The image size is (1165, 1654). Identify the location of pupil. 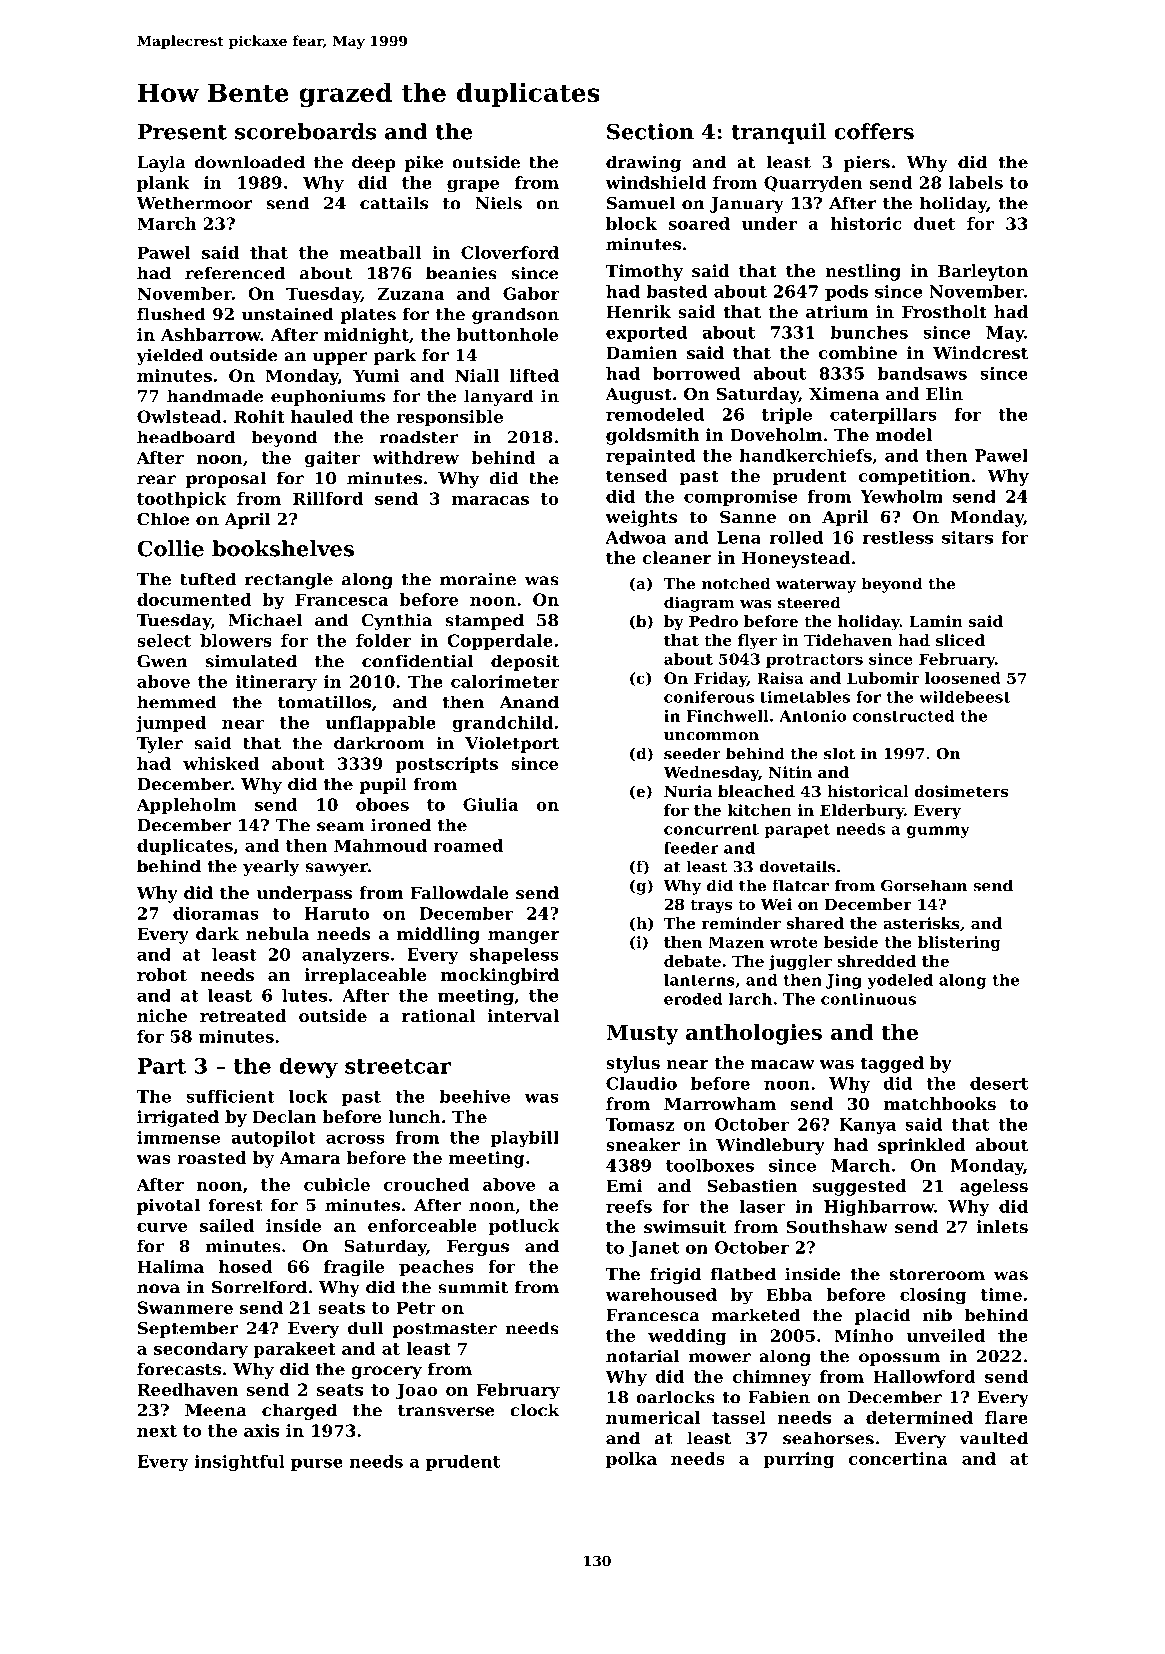
(383, 785).
